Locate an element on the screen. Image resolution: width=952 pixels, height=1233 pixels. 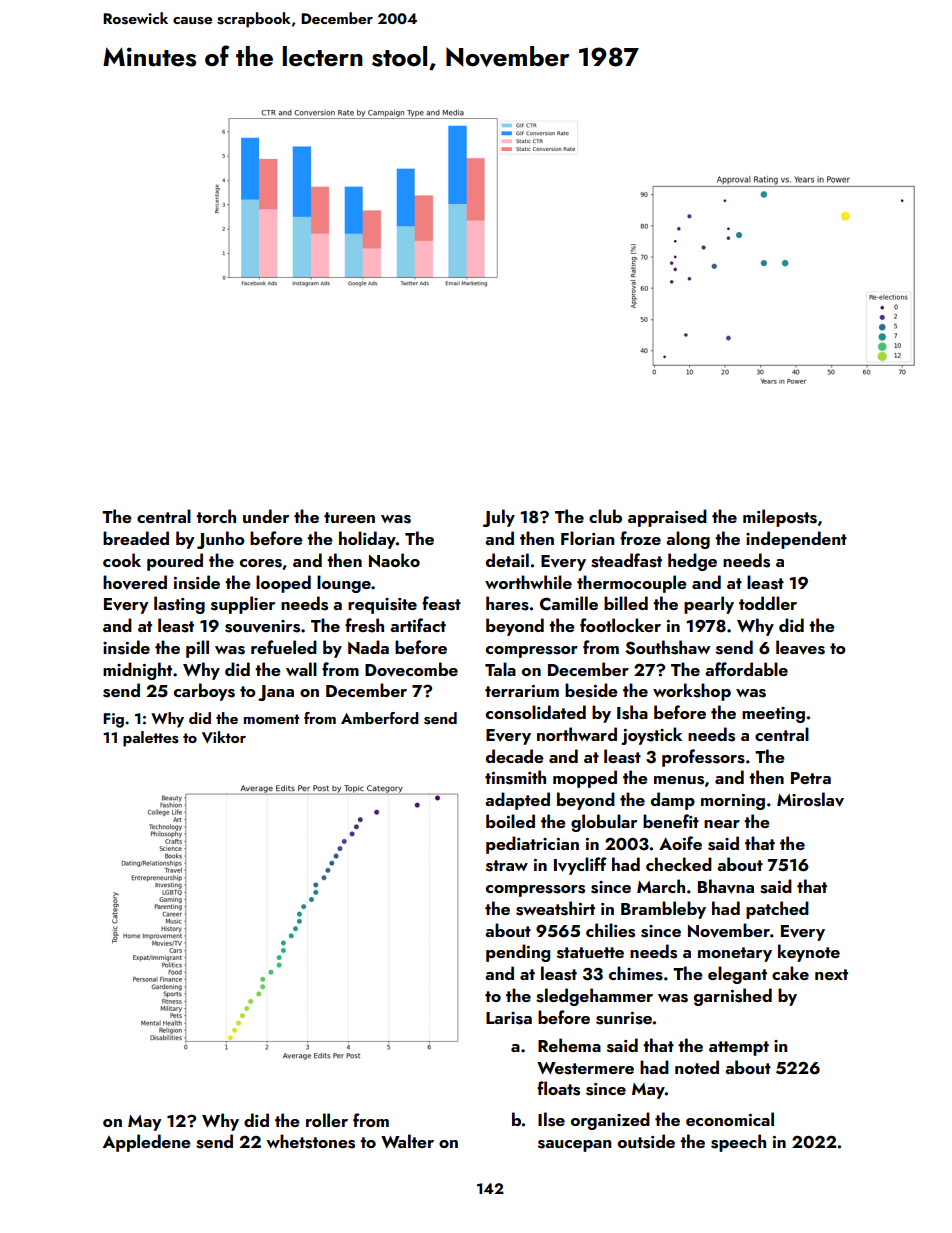
roller is located at coordinates (327, 1120).
